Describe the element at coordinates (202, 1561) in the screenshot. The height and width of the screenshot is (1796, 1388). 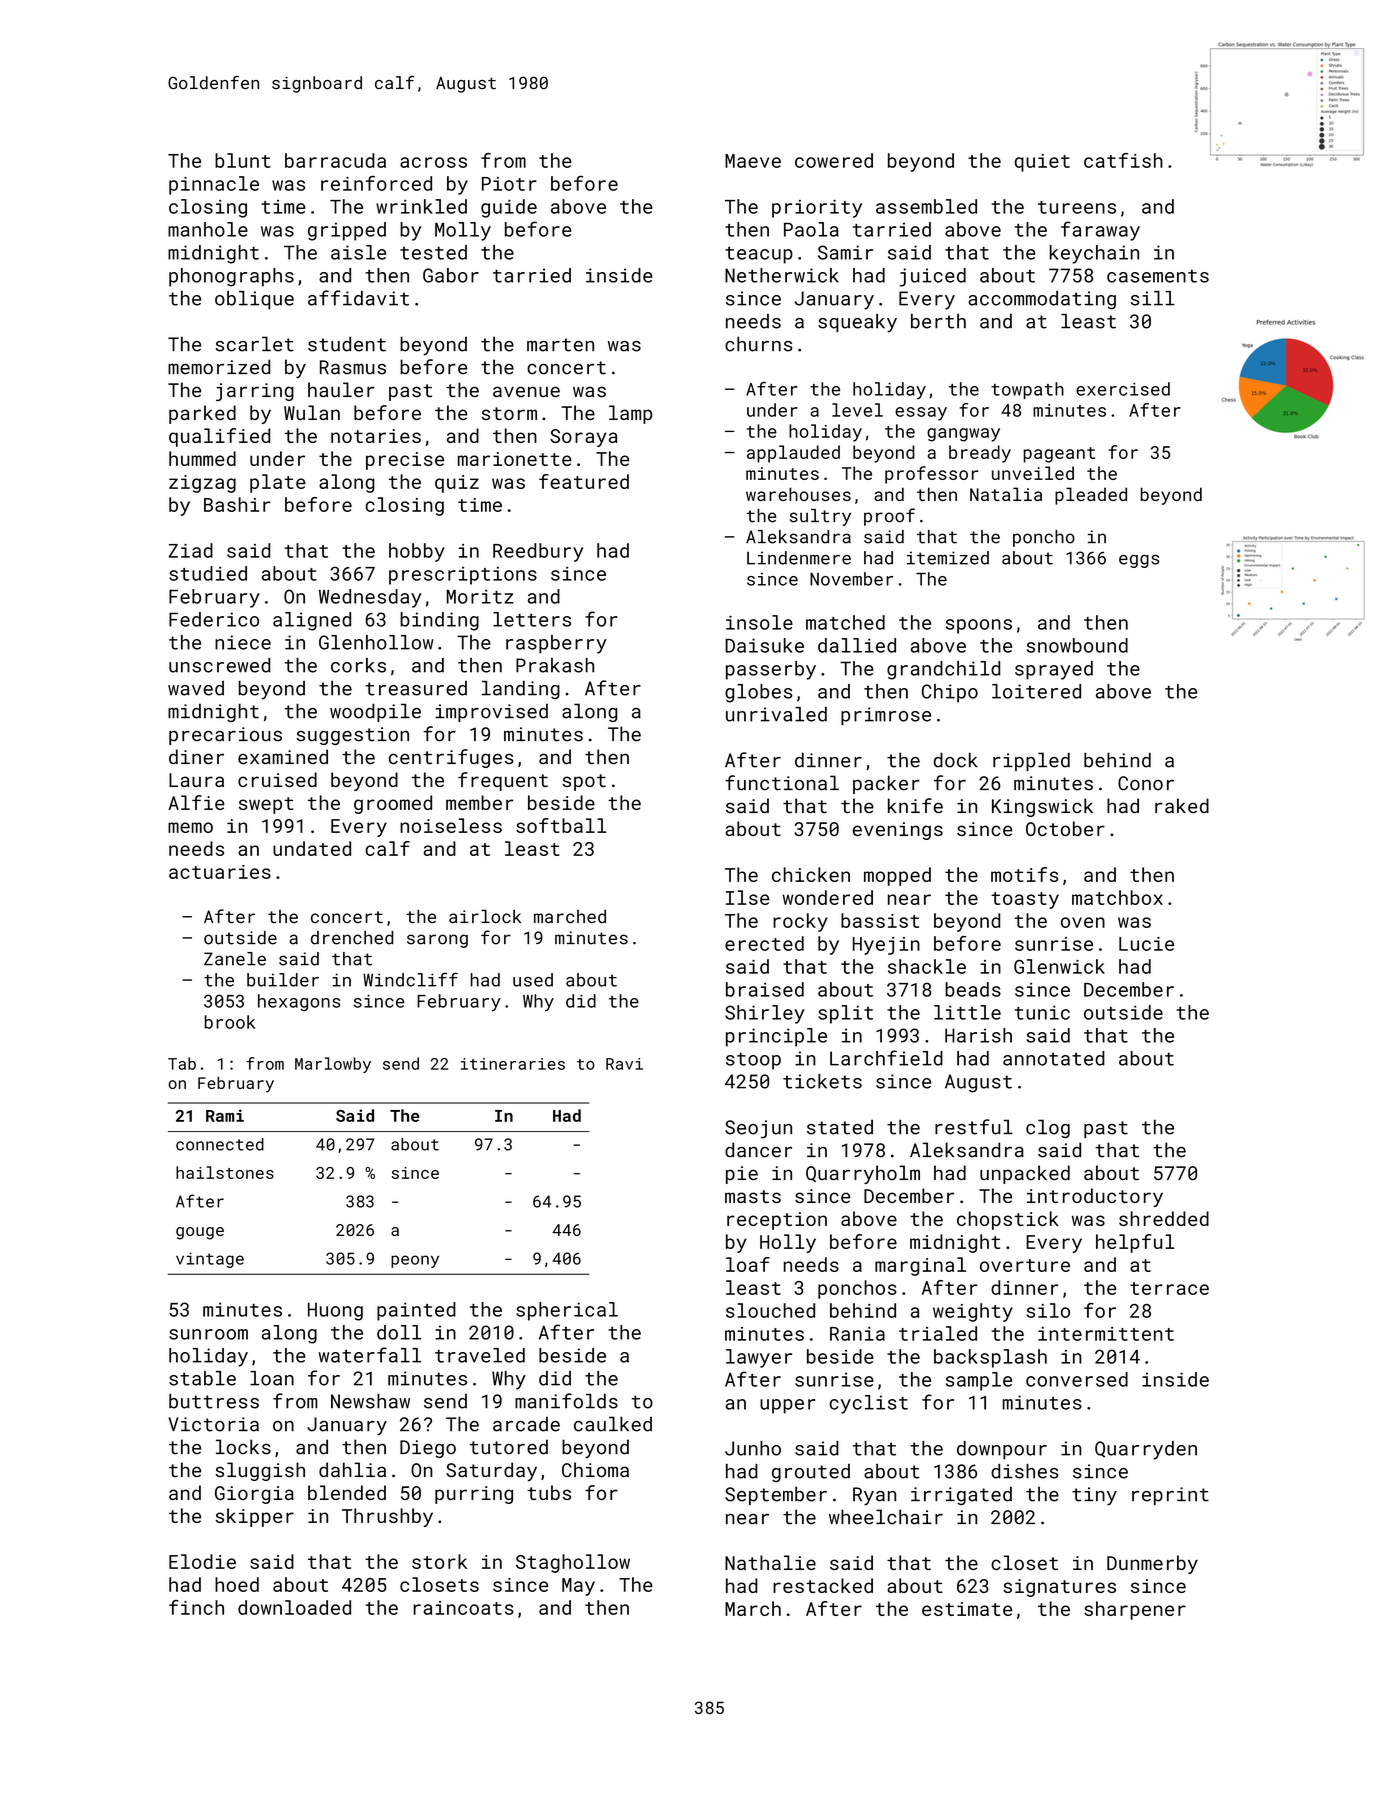
I see `Elodie` at that location.
